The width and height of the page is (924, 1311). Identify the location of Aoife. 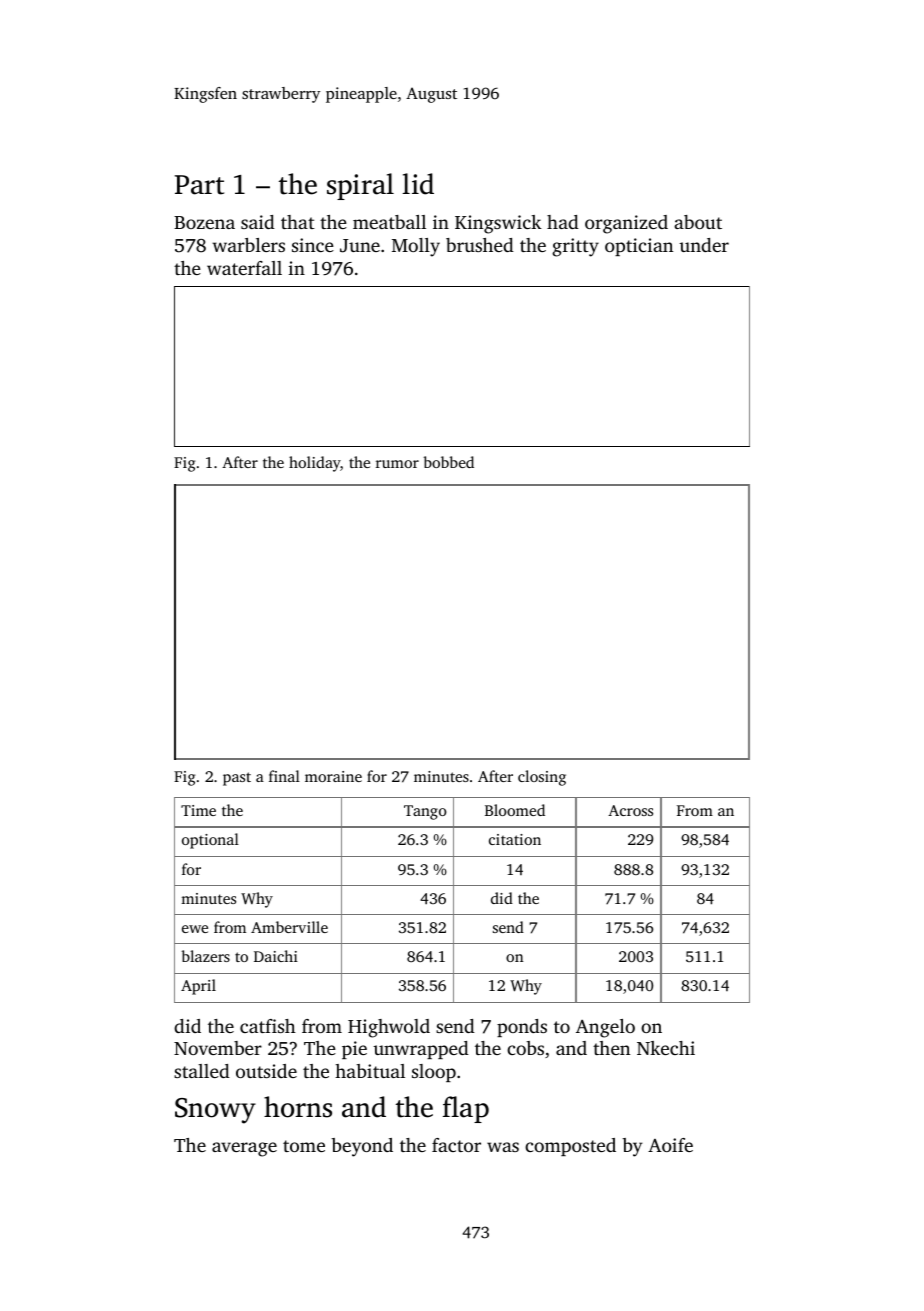
(670, 1145).
